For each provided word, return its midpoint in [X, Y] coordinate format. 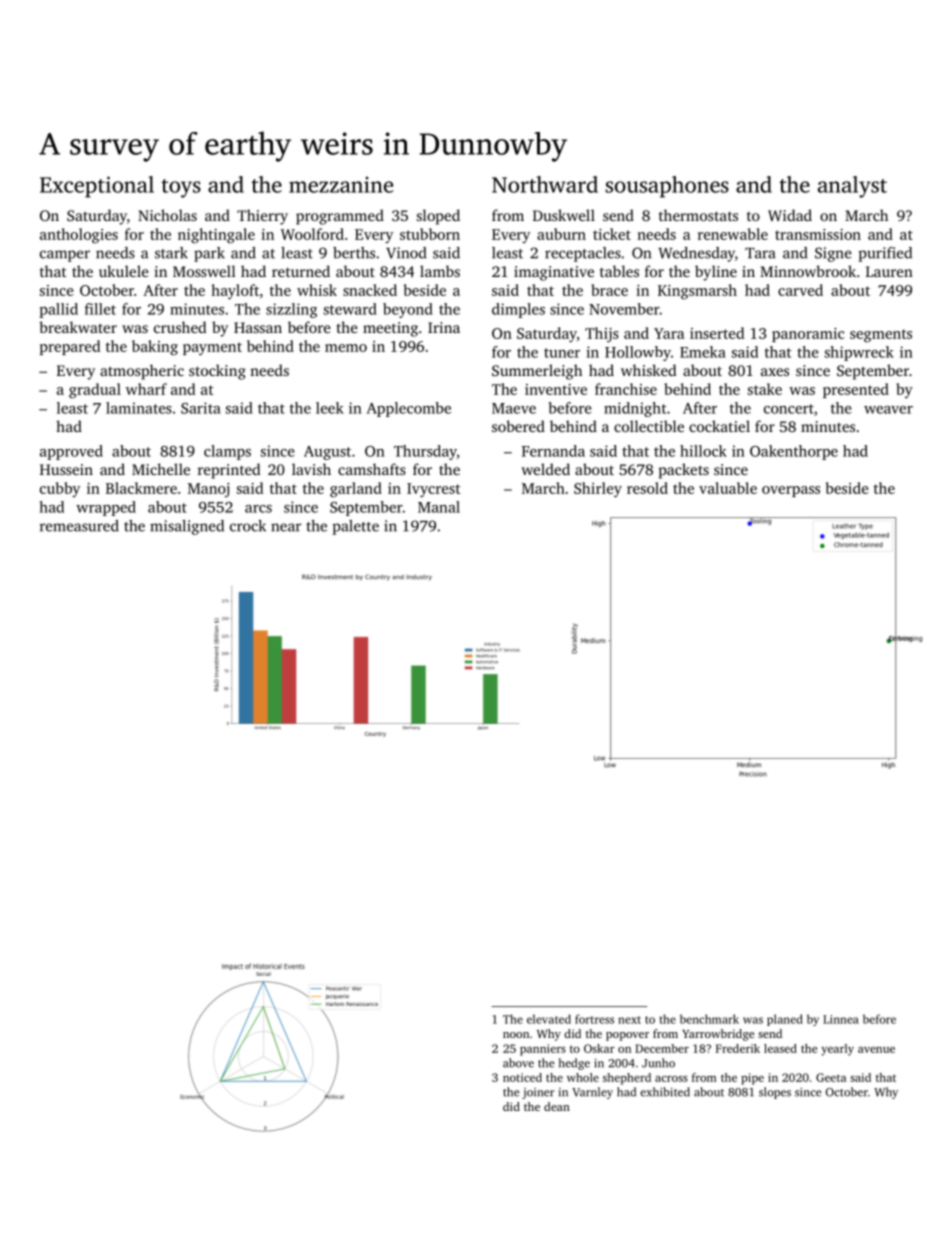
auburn [561, 234]
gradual [95, 391]
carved [800, 290]
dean [557, 1106]
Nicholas [167, 215]
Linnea [841, 1019]
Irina [444, 327]
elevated [549, 1019]
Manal [439, 507]
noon [516, 1035]
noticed [522, 1077]
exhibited [665, 1092]
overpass [791, 491]
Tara [760, 253]
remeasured [79, 526]
